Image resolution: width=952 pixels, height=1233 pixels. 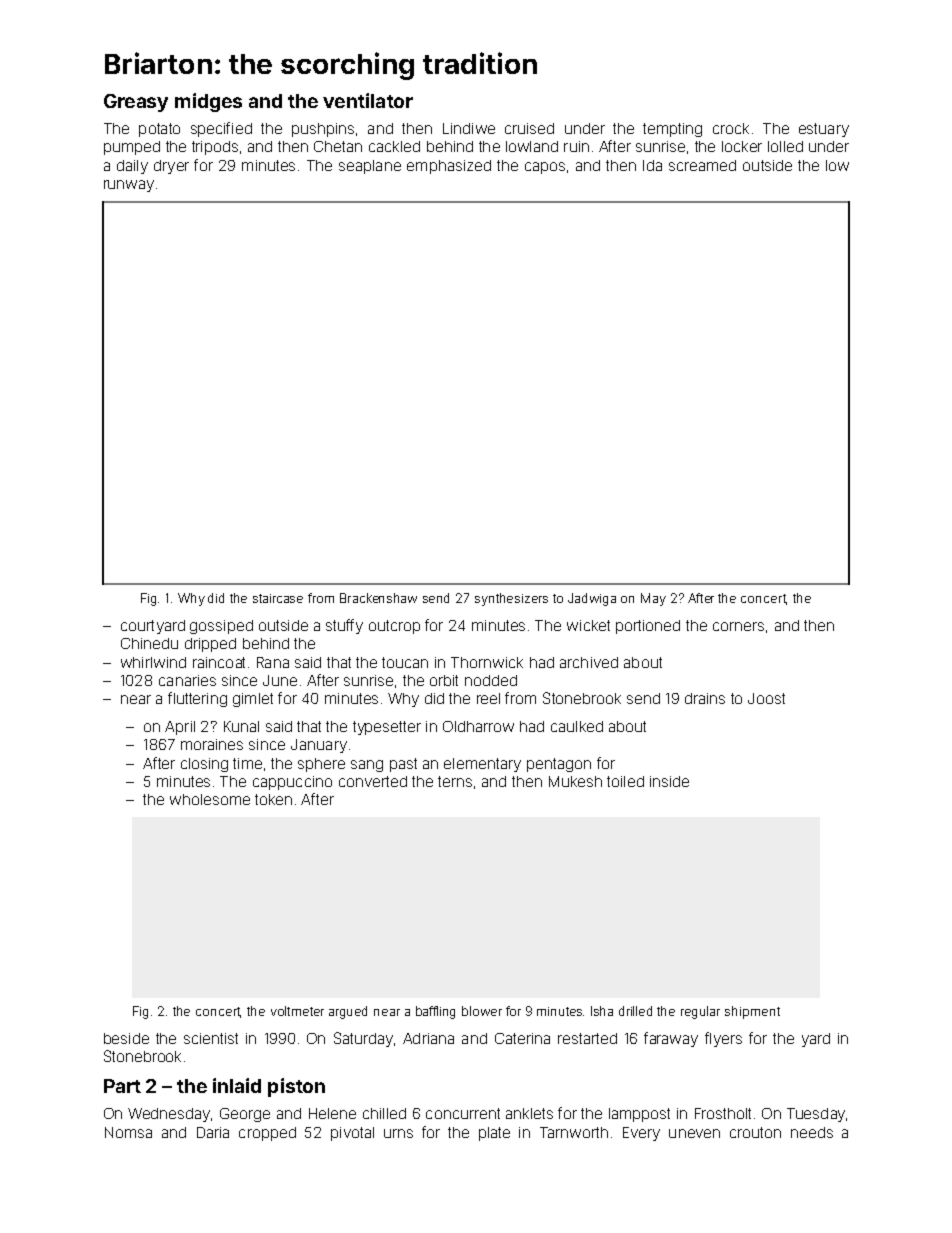 I want to click on potato, so click(x=159, y=130).
